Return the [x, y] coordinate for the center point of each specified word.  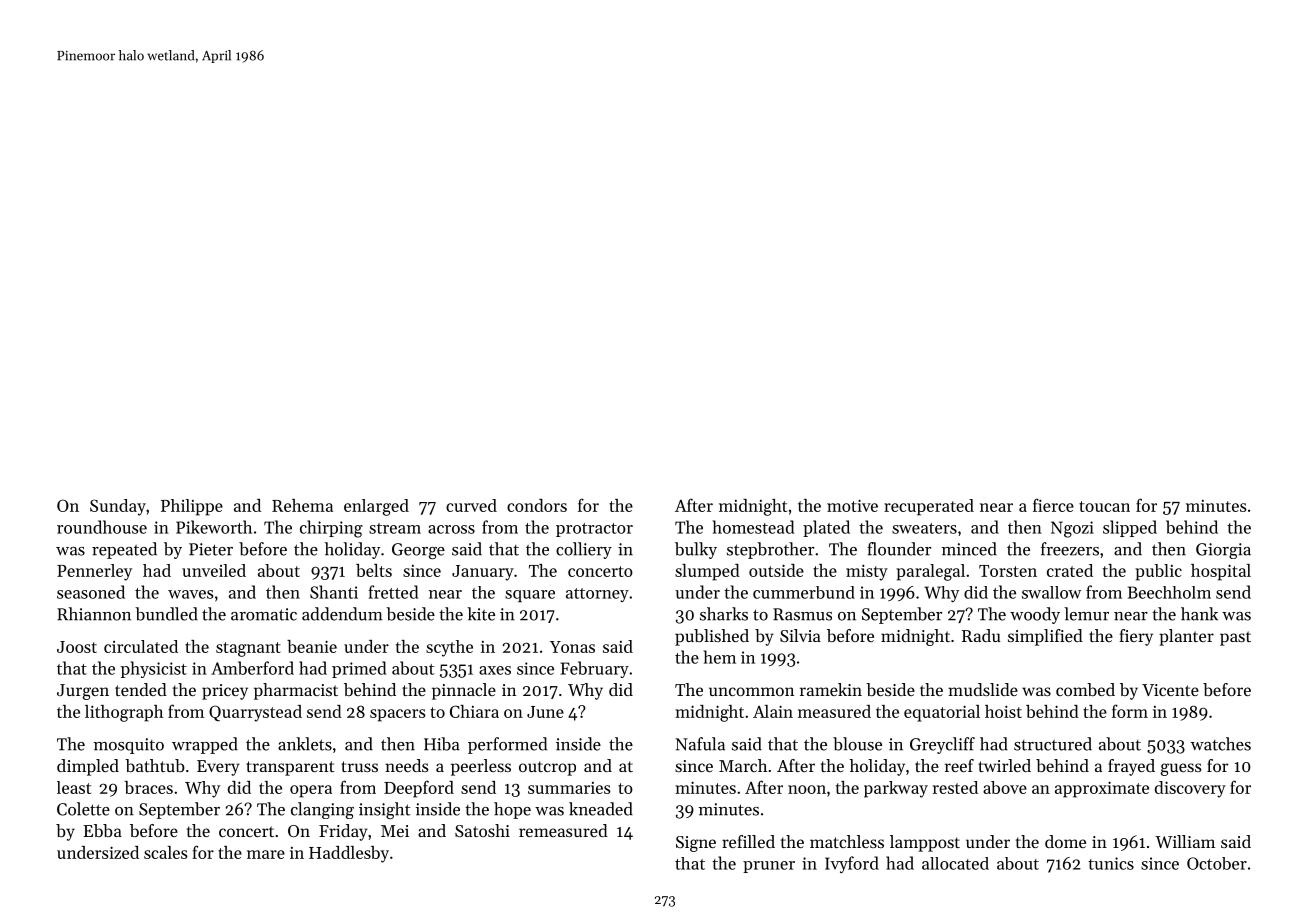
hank [1199, 614]
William [1185, 841]
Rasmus [802, 614]
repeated [124, 550]
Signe [696, 844]
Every [218, 768]
